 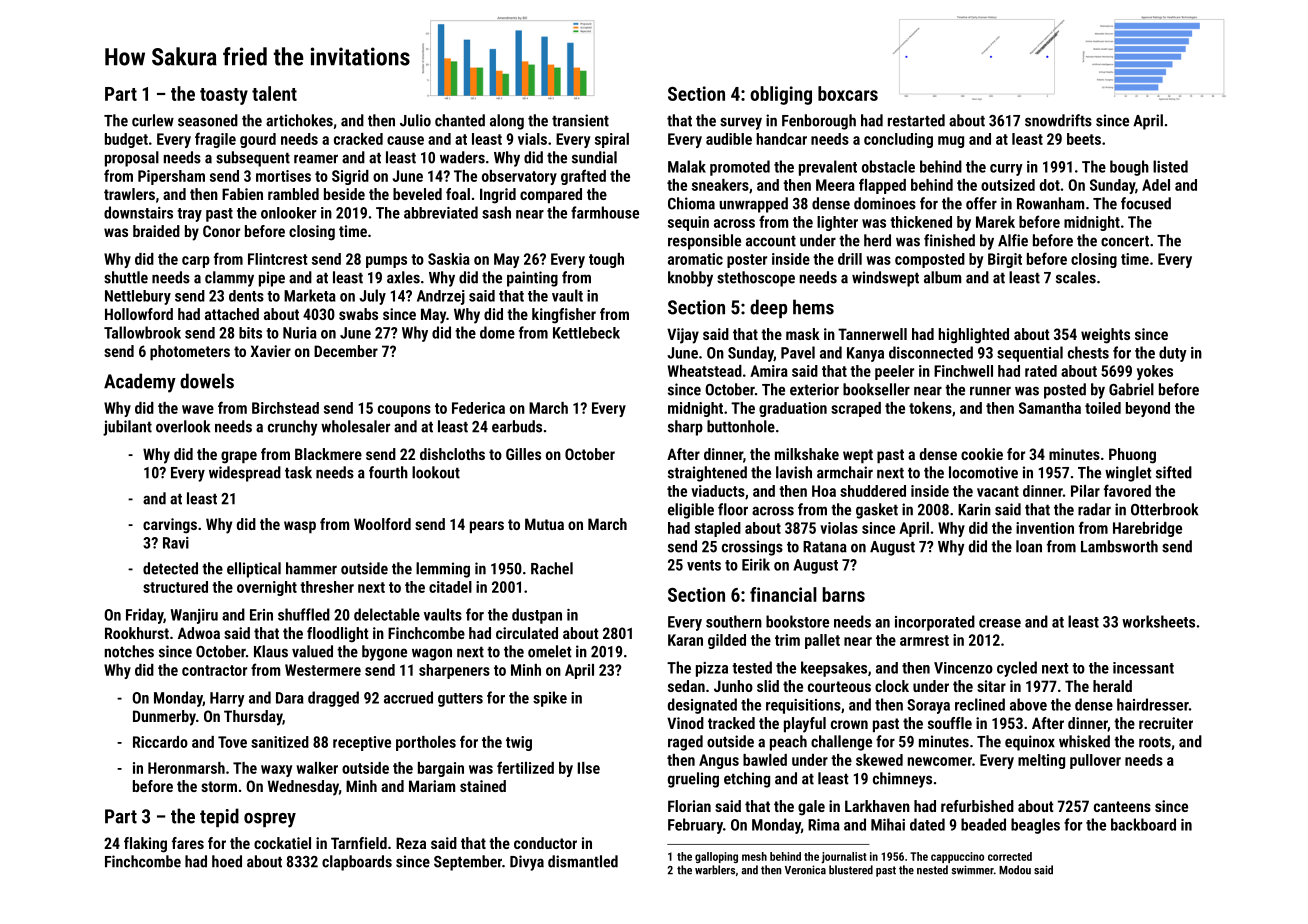 What do you see at coordinates (523, 454) in the screenshot?
I see `Gilles` at bounding box center [523, 454].
